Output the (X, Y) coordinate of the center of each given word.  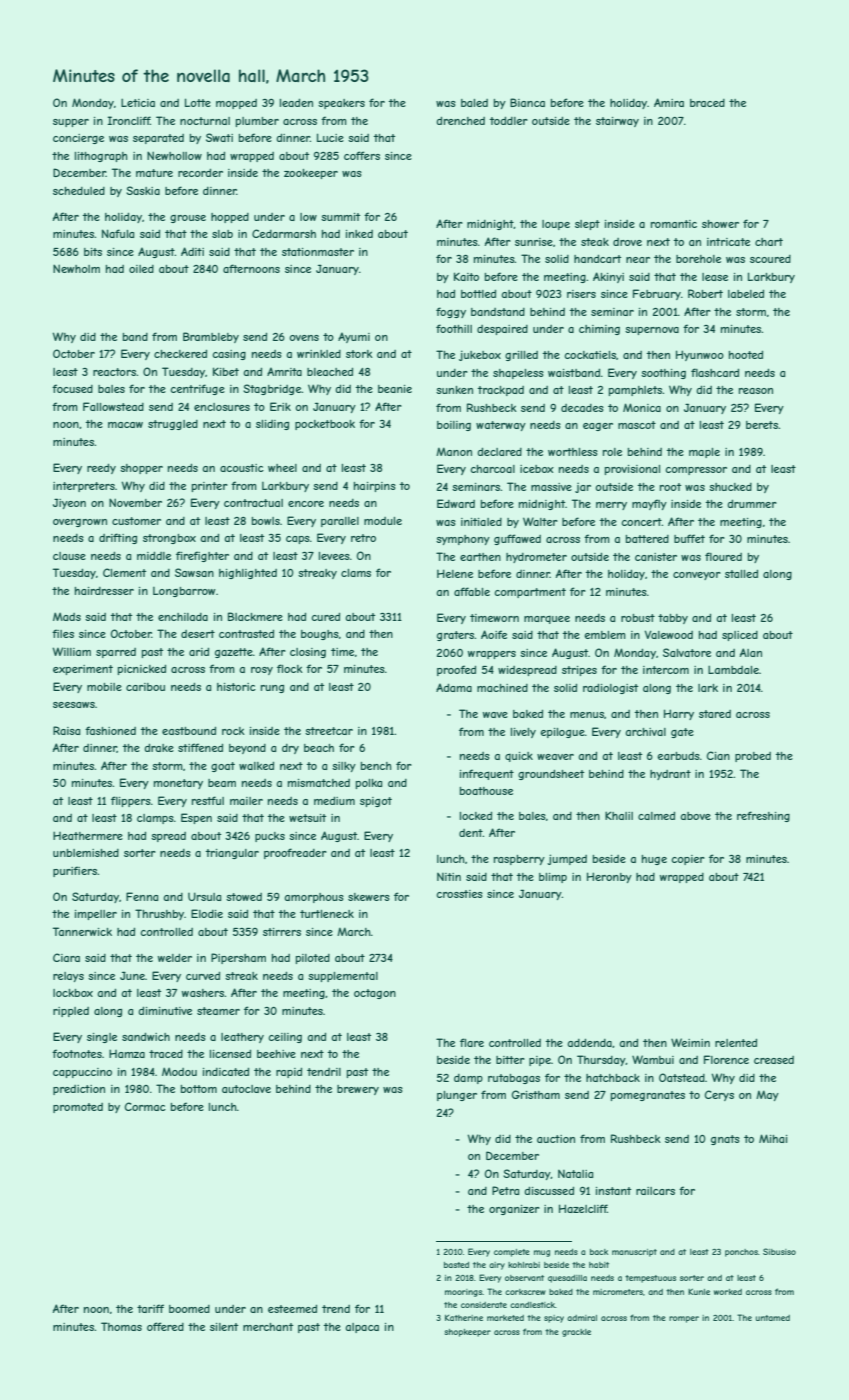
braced (707, 103)
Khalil (619, 815)
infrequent (487, 774)
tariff (150, 1308)
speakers (341, 104)
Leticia (138, 102)
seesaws (74, 705)
